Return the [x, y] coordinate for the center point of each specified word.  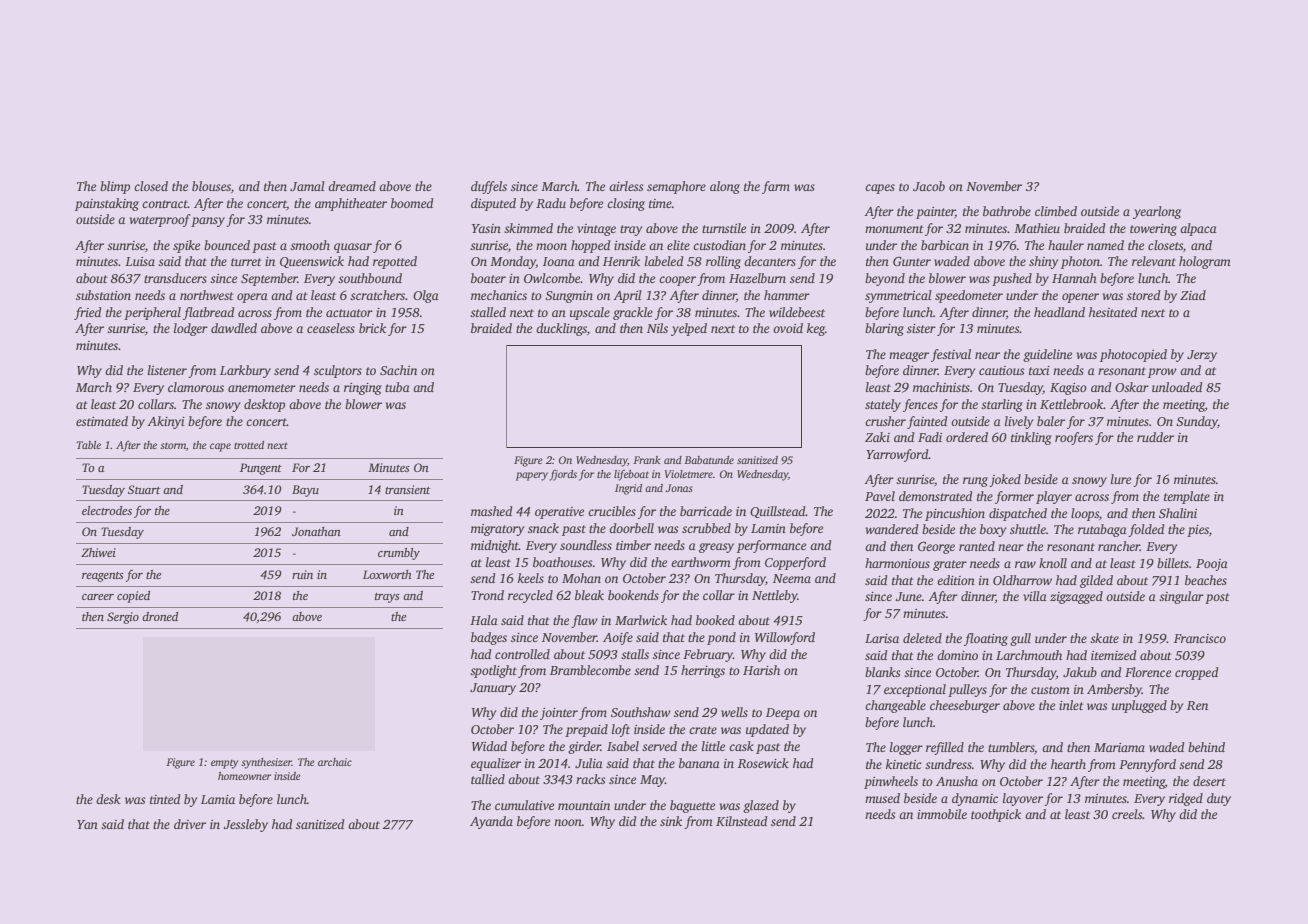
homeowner [244, 776]
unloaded [1177, 387]
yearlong [1157, 212]
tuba [397, 387]
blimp [115, 187]
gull [1020, 639]
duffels [489, 187]
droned [160, 616]
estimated [102, 421]
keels [531, 578]
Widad [489, 746]
